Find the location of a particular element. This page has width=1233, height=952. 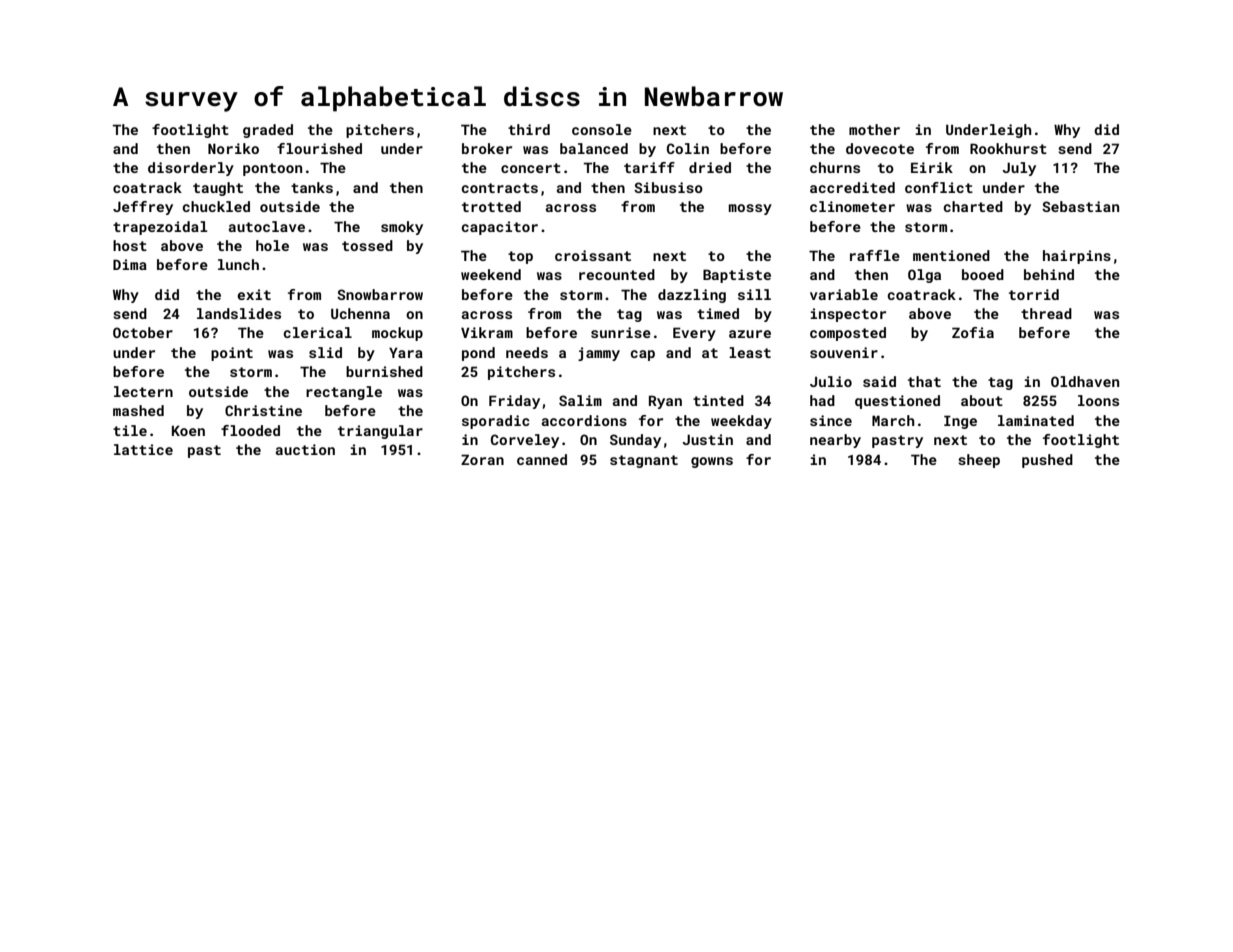

pontoon is located at coordinates (272, 169).
